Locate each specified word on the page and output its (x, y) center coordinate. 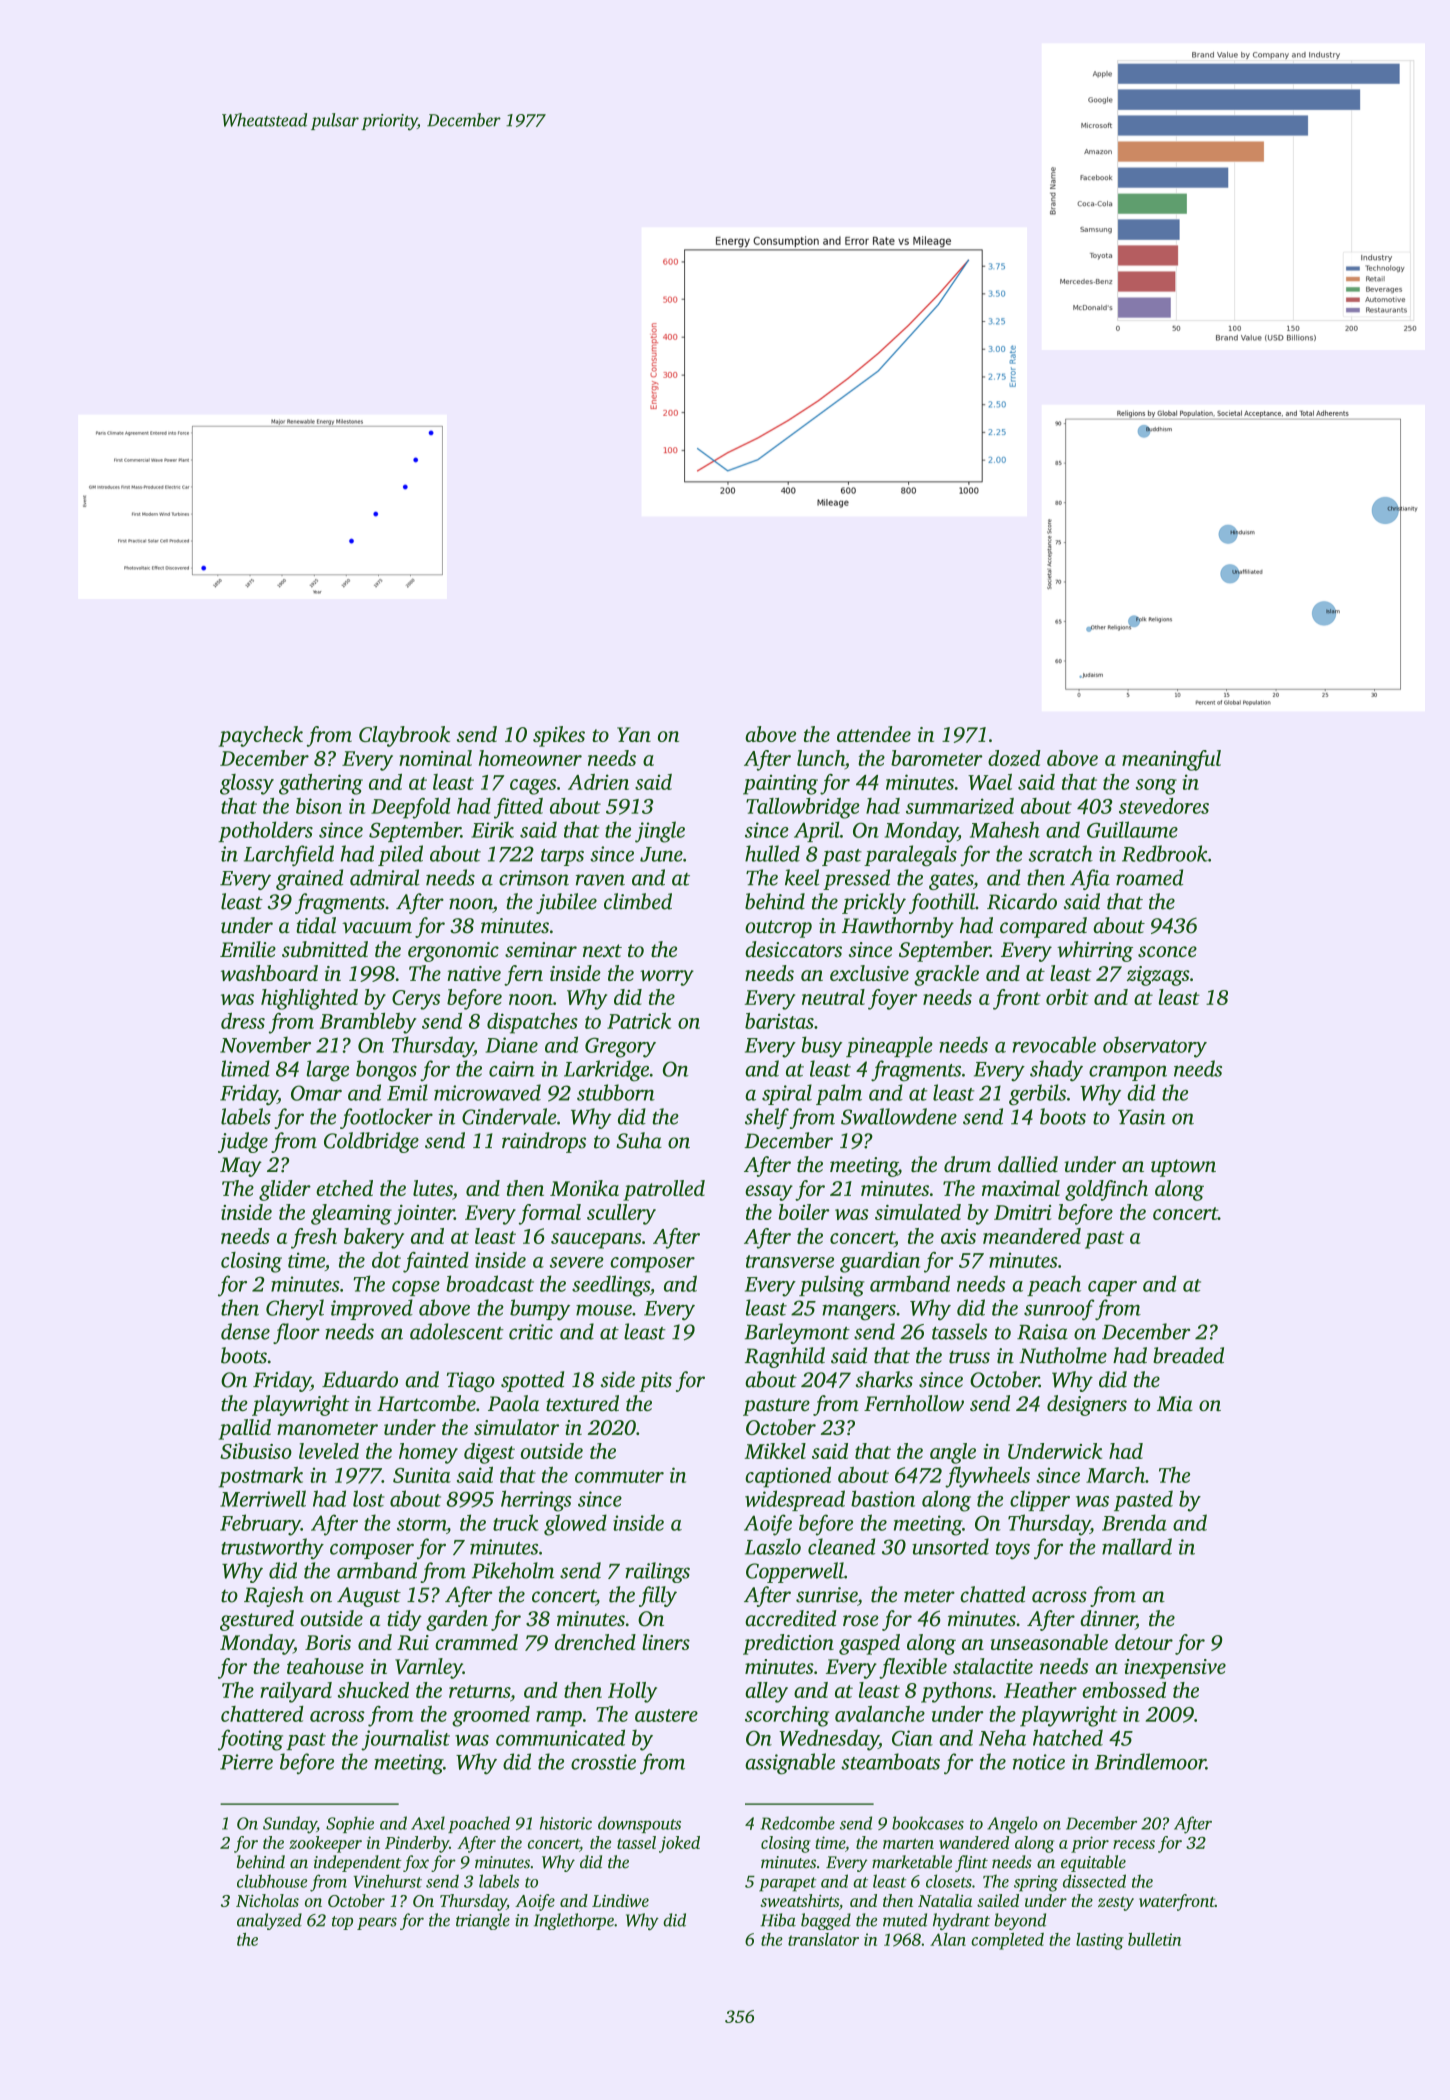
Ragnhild (785, 1357)
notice (1039, 1762)
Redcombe (798, 1823)
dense (245, 1331)
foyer (893, 999)
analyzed (269, 1921)
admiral (385, 877)
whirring (1095, 951)
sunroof (1059, 1310)
